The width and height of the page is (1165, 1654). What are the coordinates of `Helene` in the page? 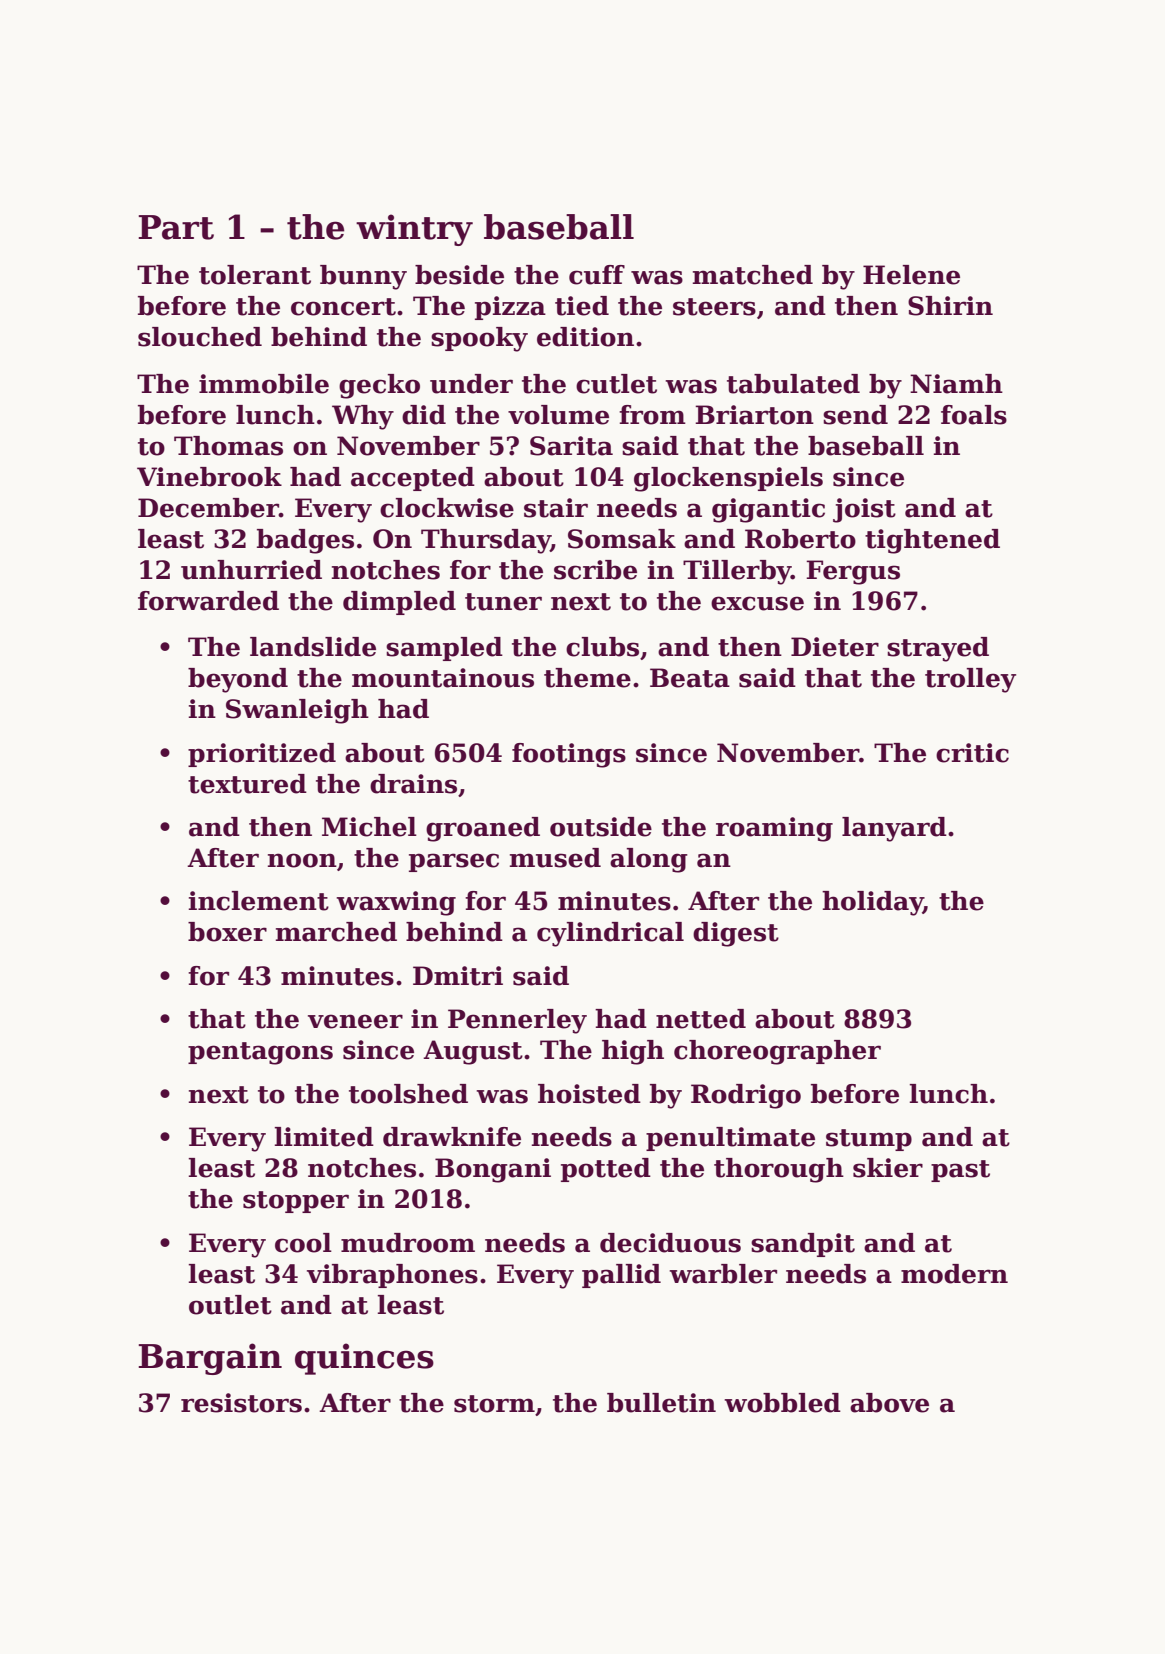 It's located at (911, 275).
